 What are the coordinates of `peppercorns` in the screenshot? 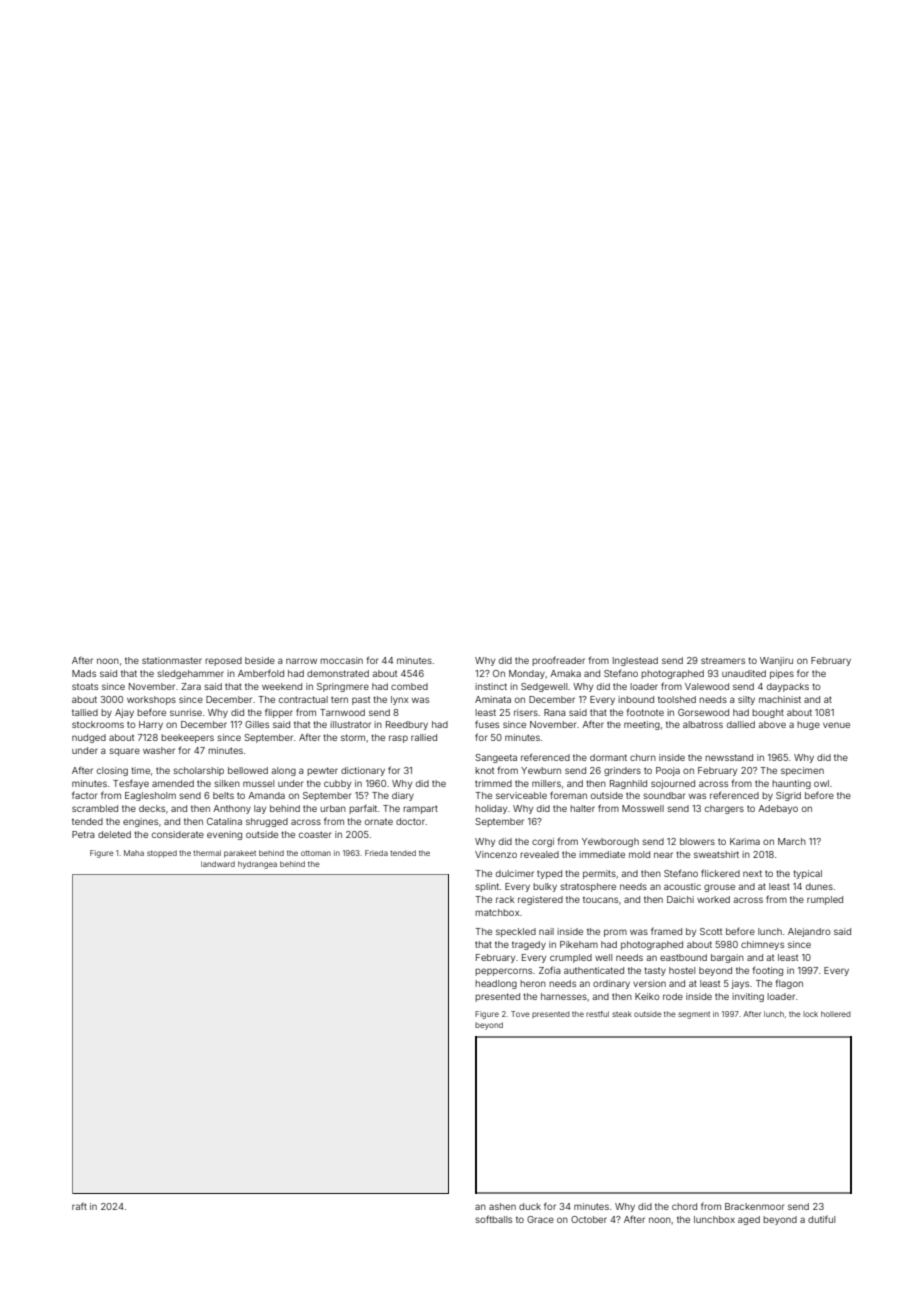 It's located at (503, 972).
